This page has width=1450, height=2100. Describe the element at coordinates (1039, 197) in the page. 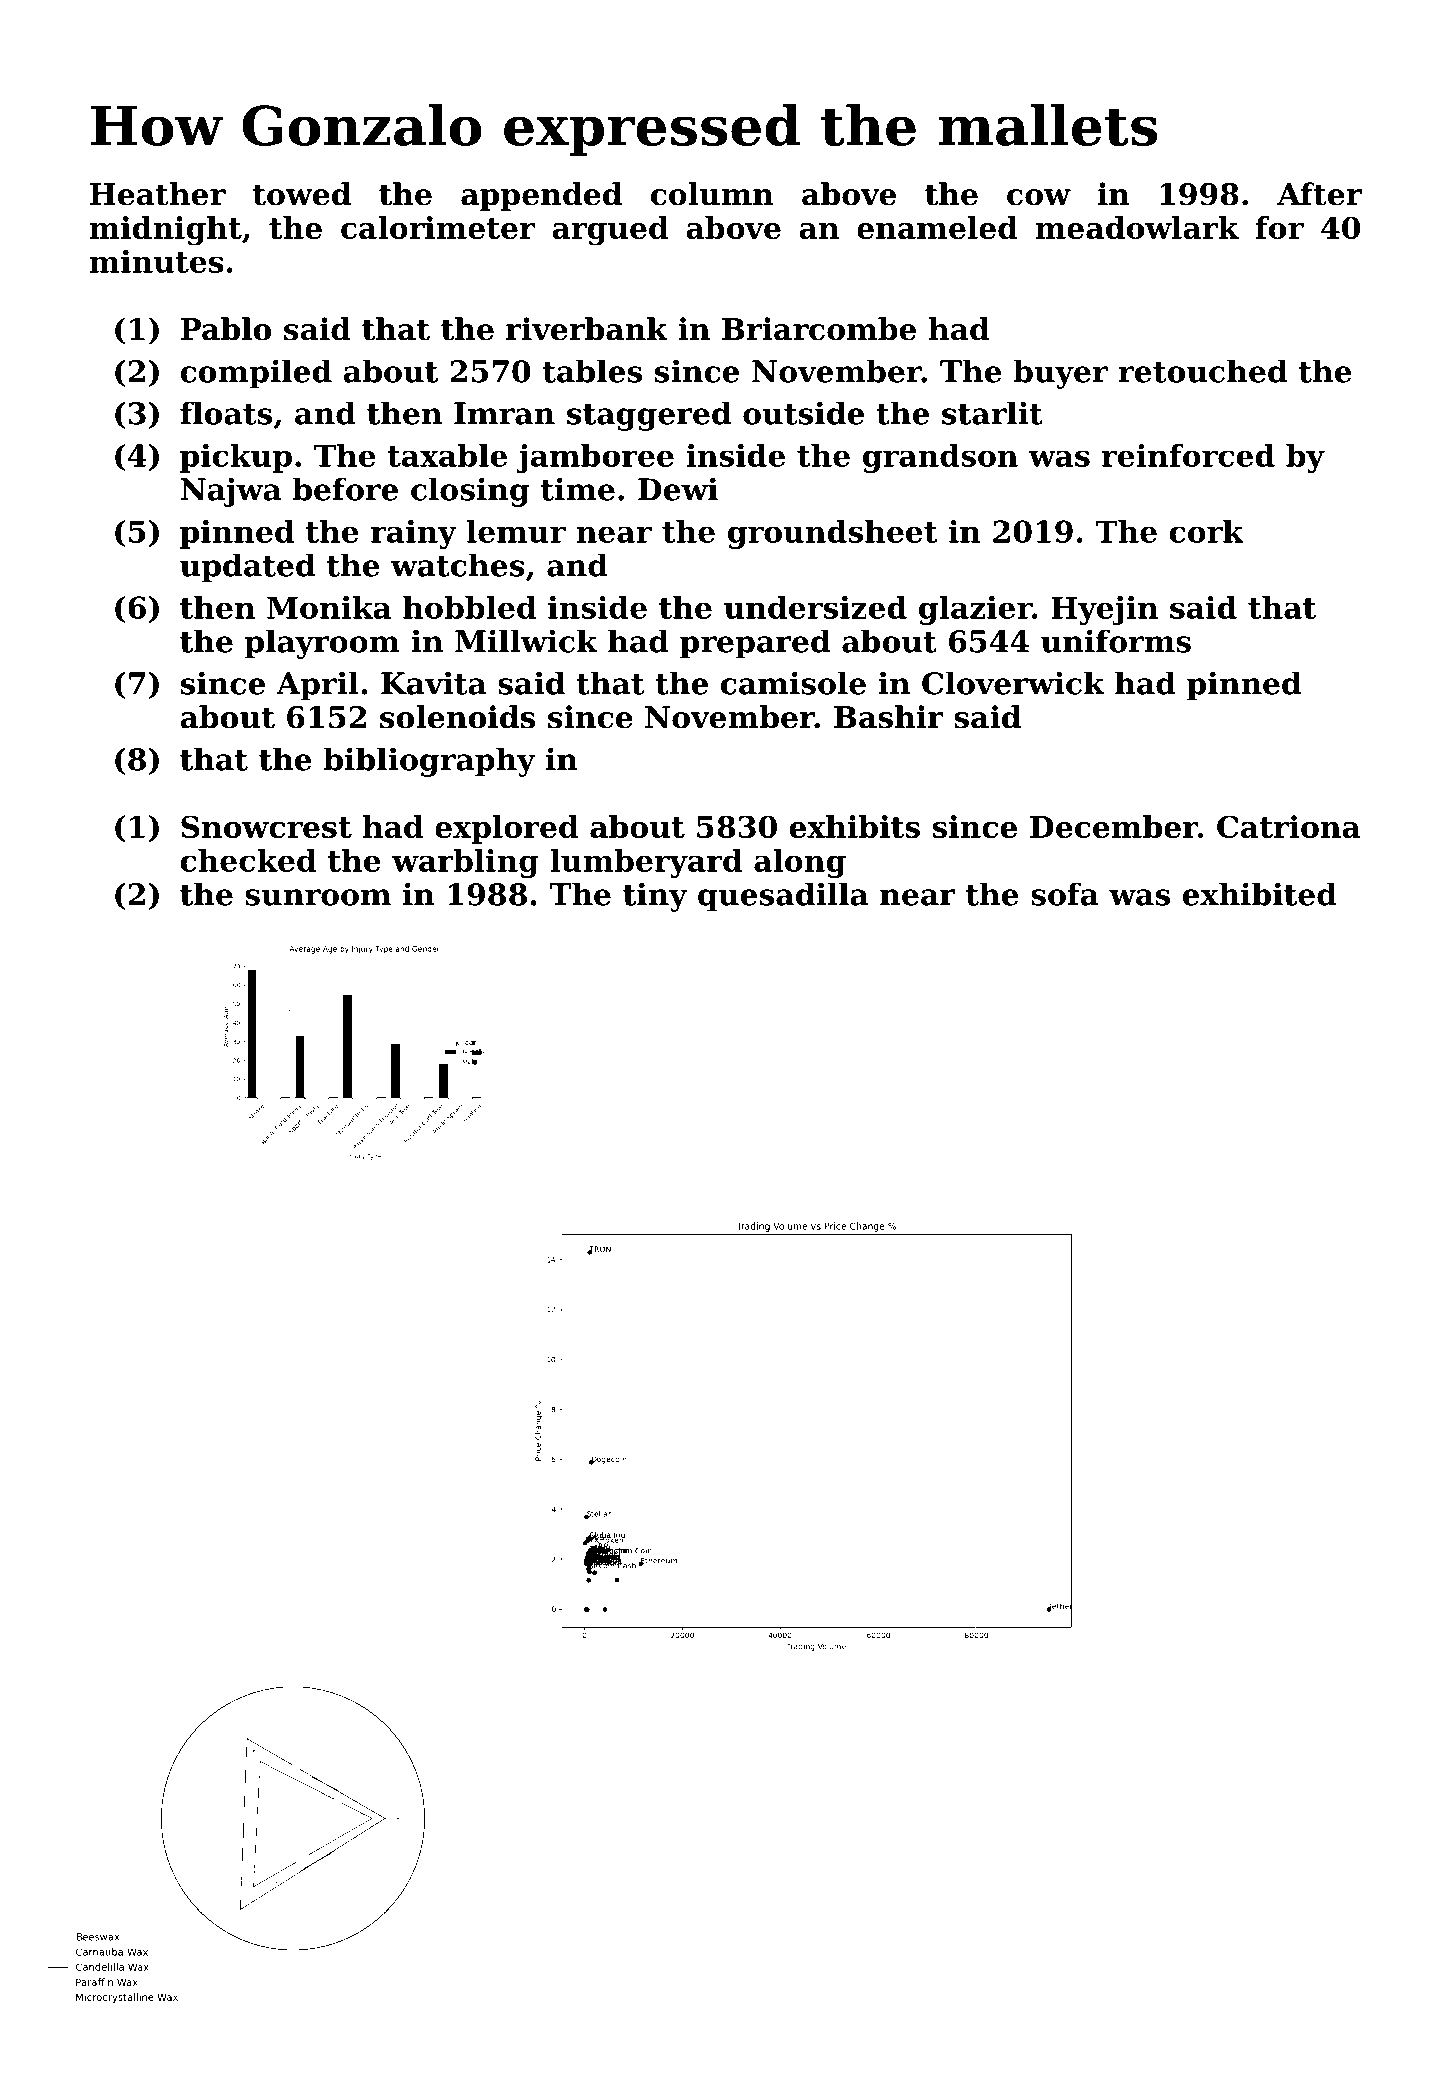

I see `cow` at that location.
